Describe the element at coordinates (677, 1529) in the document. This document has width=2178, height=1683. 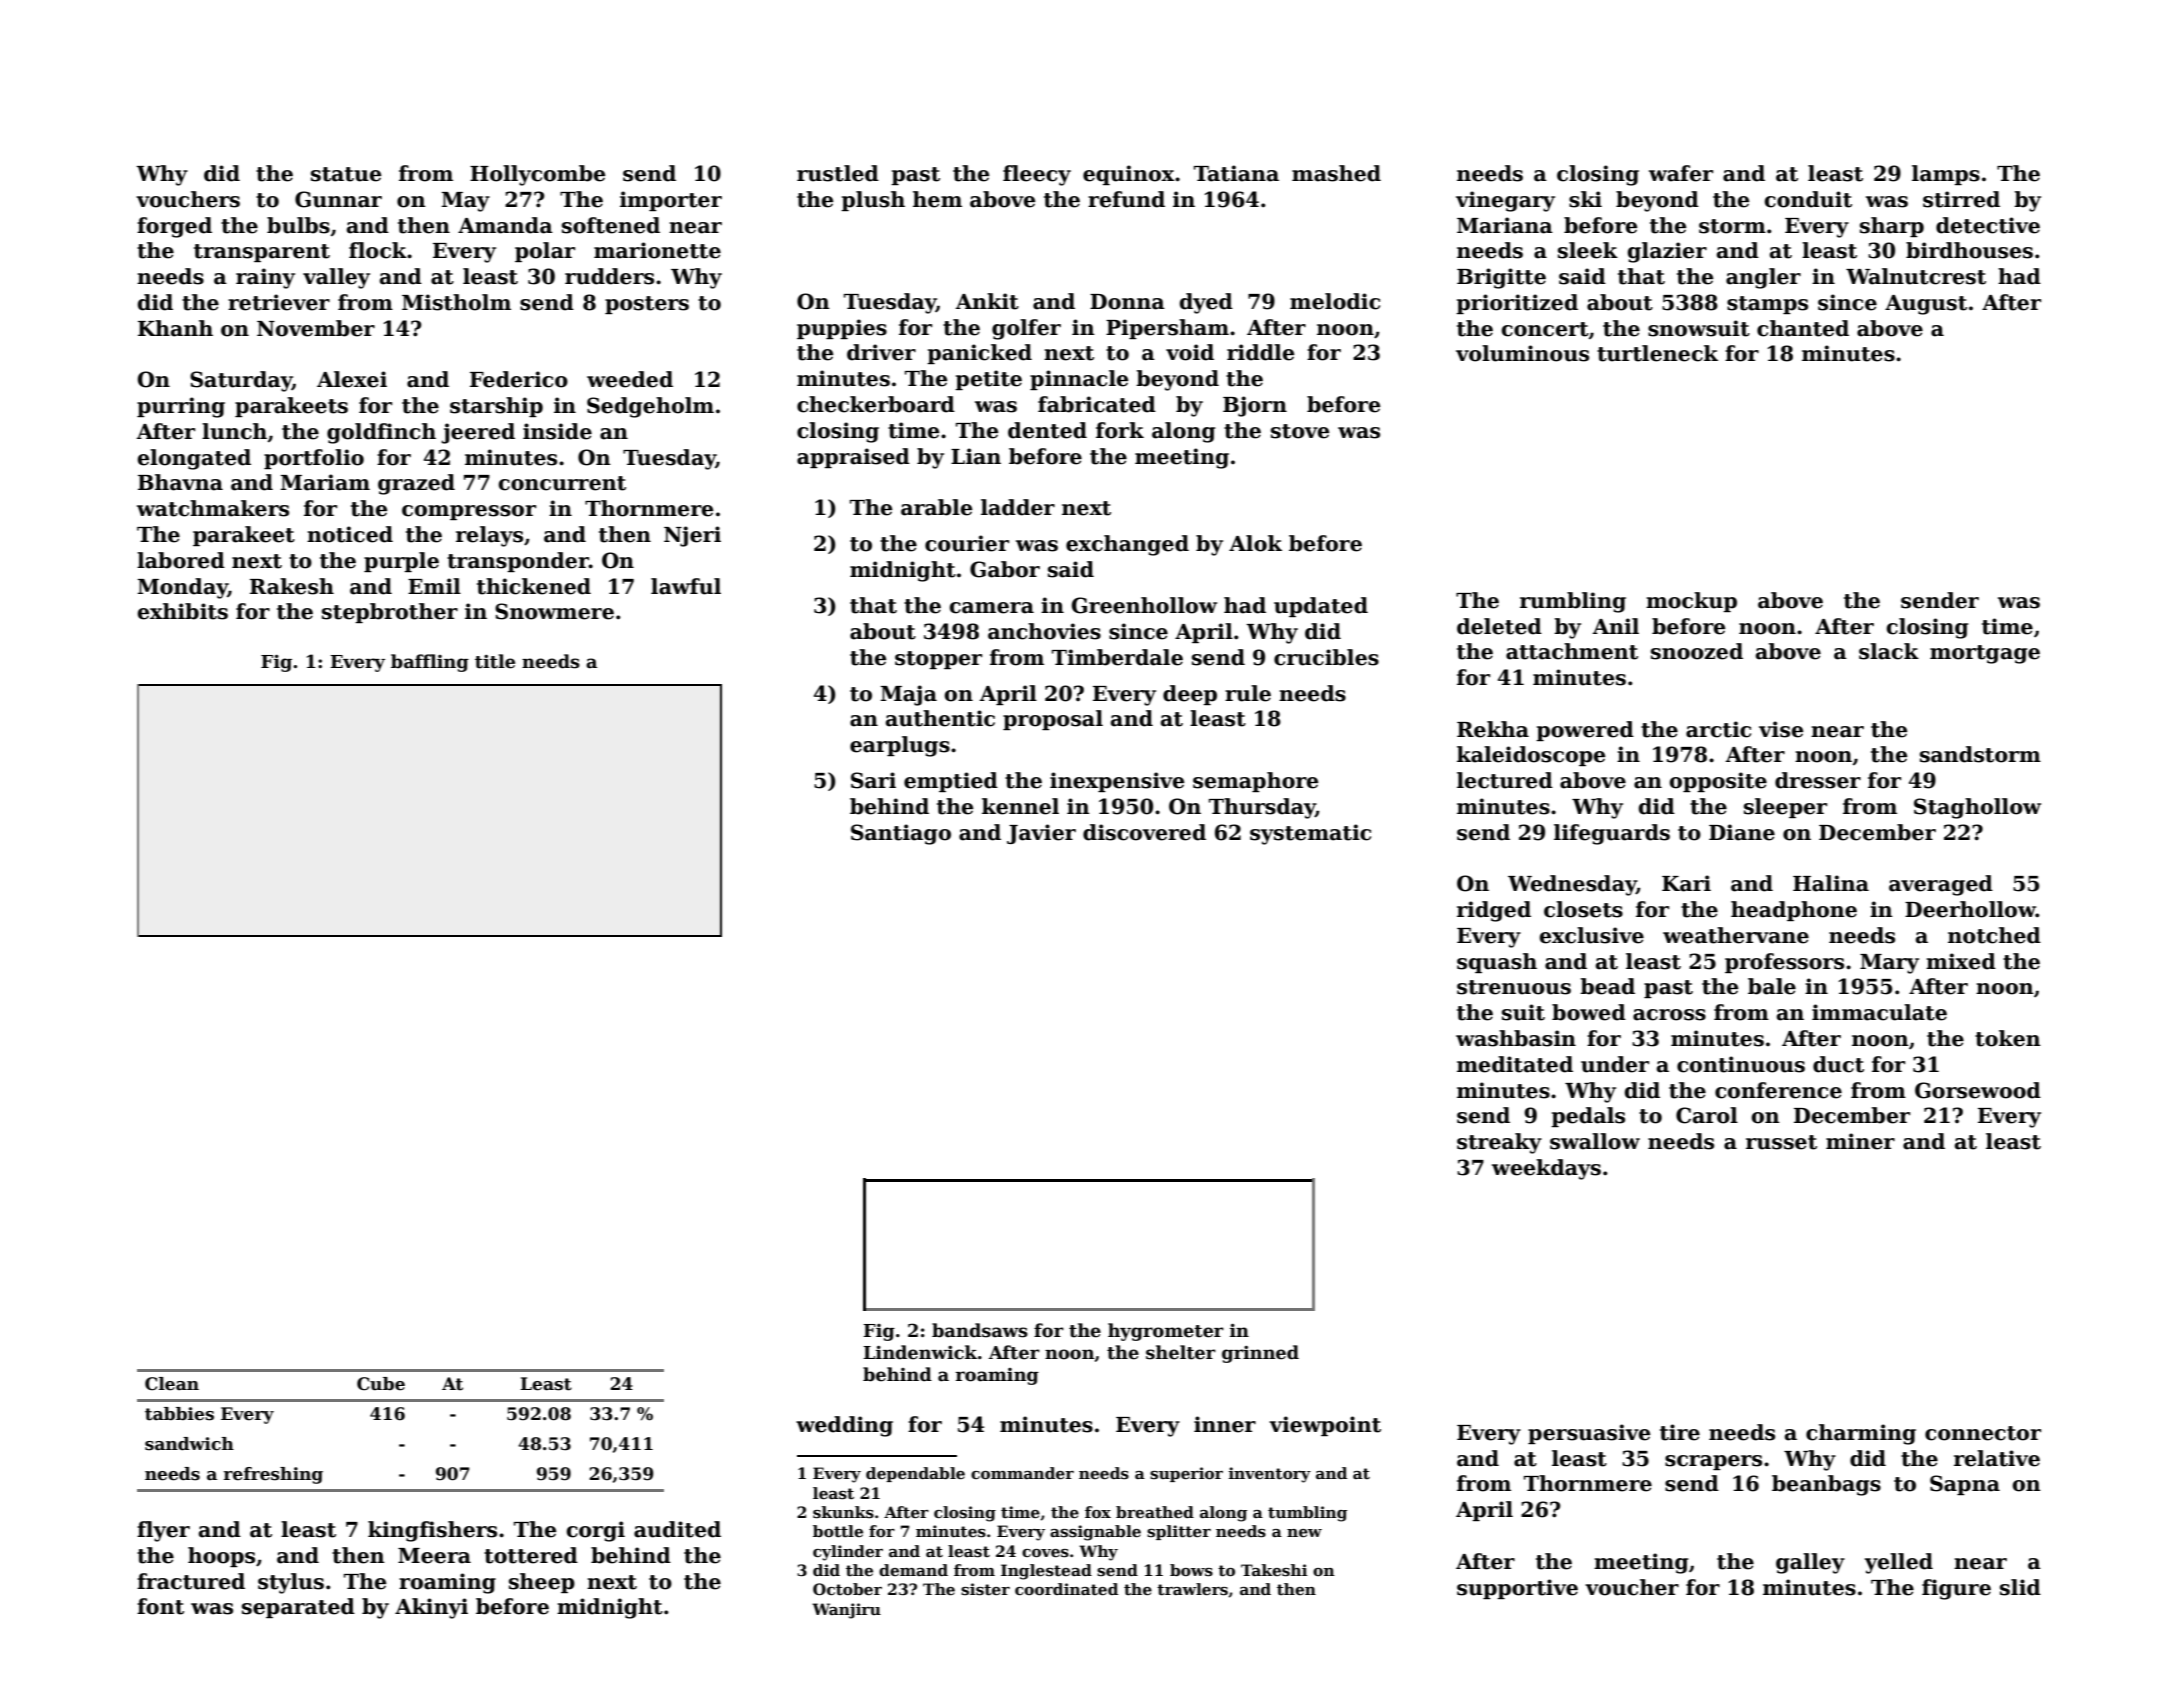
I see `audited` at that location.
